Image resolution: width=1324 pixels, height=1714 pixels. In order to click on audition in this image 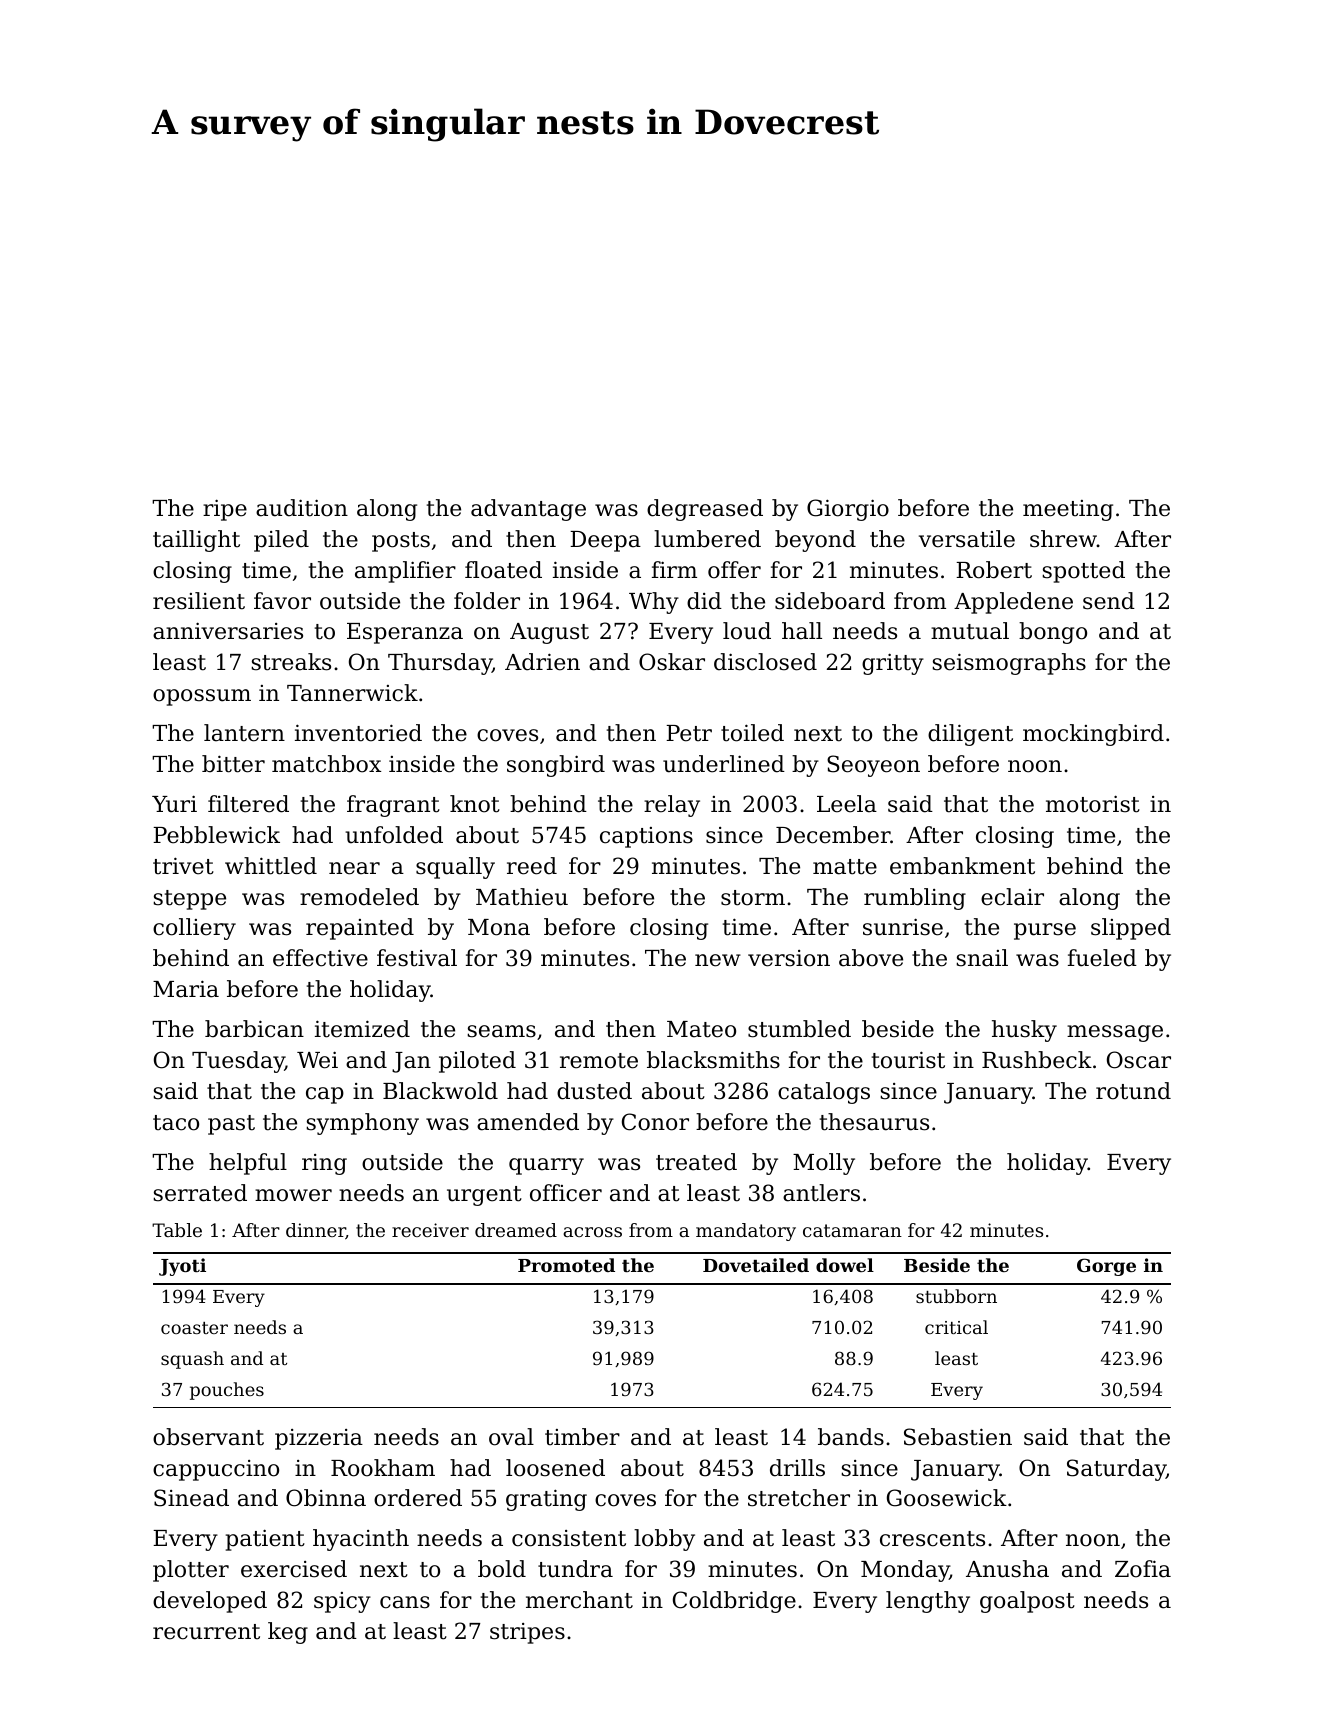, I will do `click(302, 508)`.
